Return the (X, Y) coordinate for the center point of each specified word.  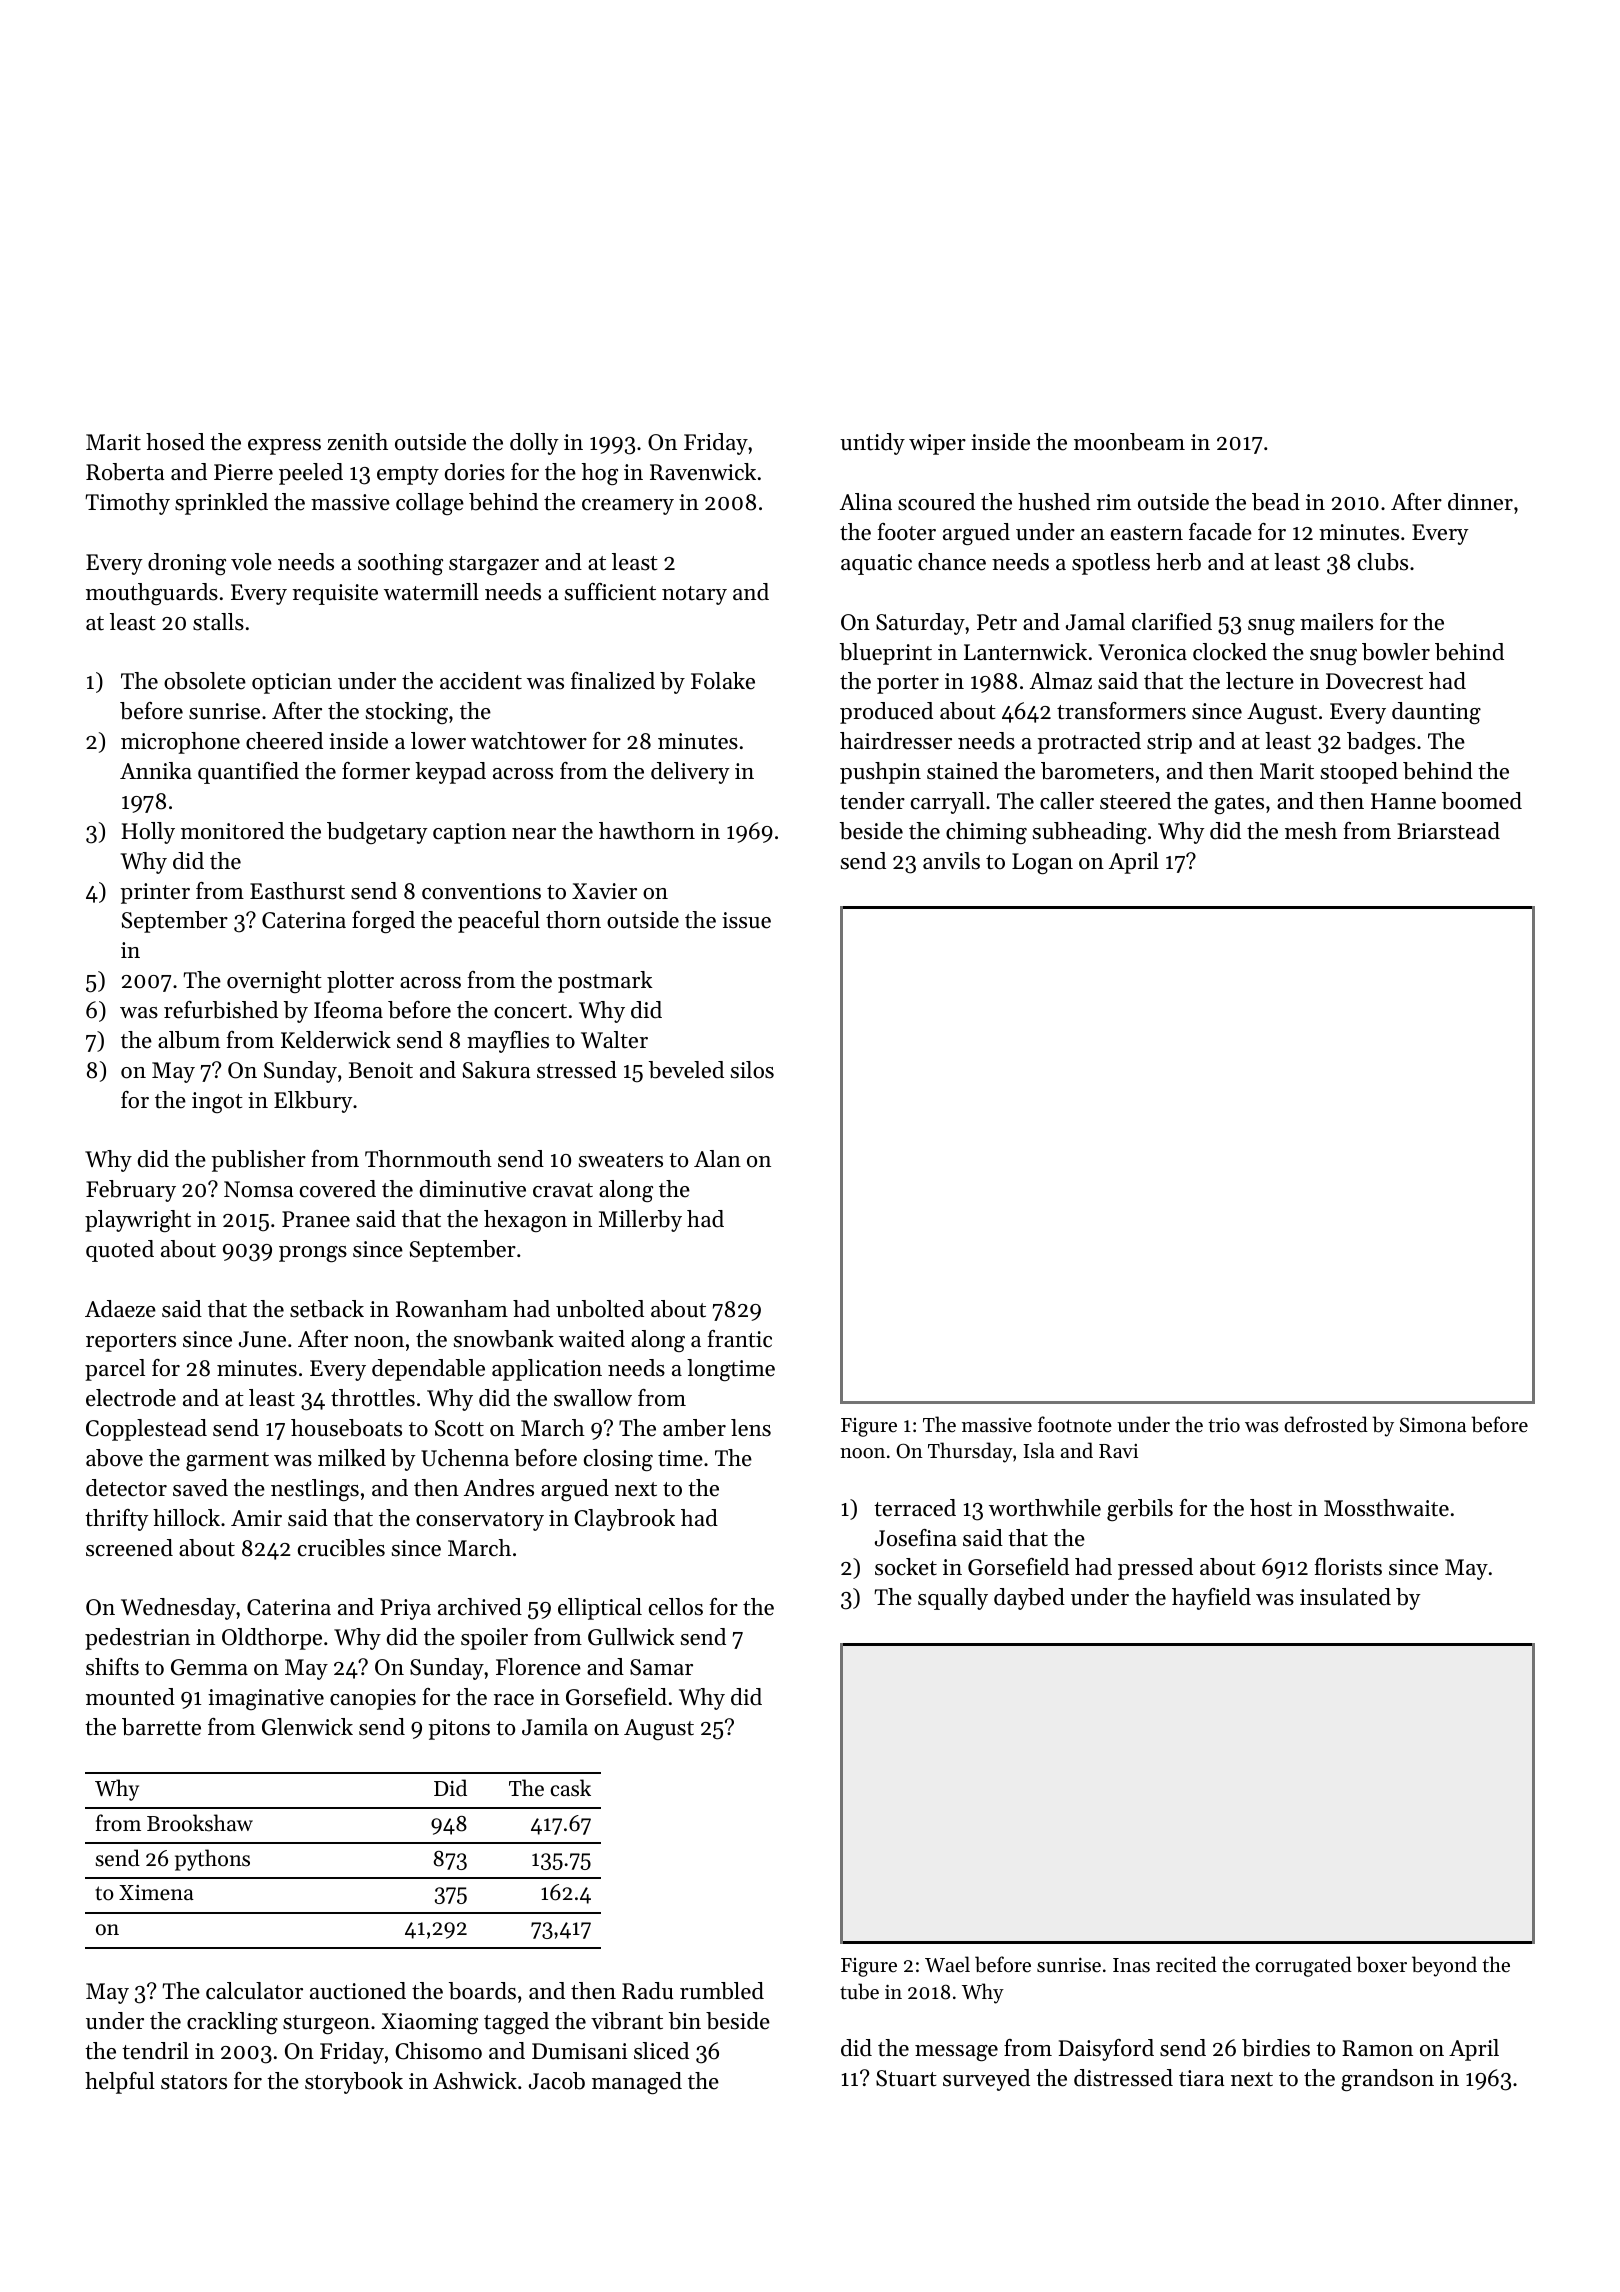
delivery (690, 773)
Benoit (381, 1070)
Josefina (916, 1538)
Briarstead (1448, 831)
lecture (1260, 681)
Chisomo (438, 2051)
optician (292, 683)
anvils (951, 861)
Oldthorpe (272, 1639)
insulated (1345, 1597)
